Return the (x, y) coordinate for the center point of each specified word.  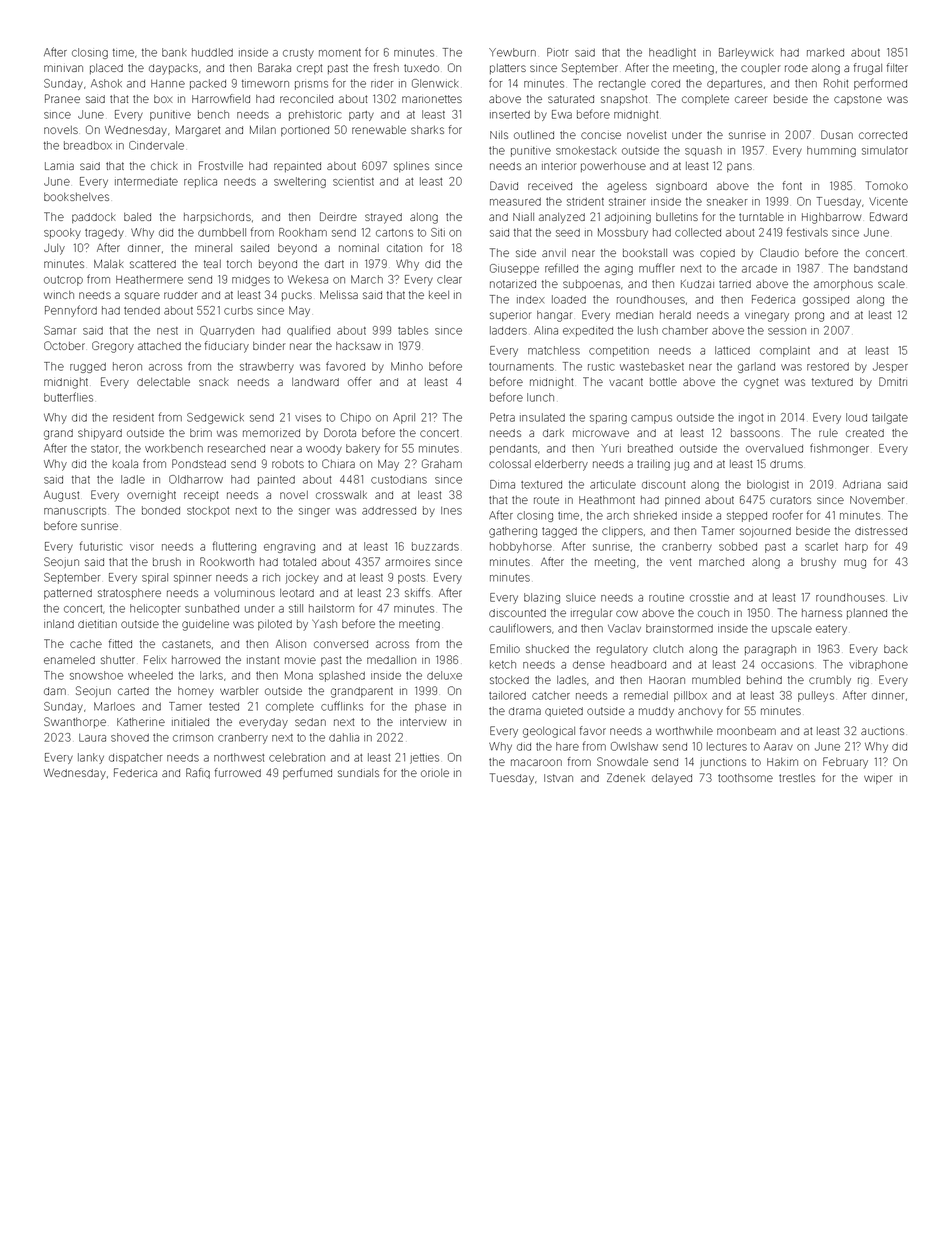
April (404, 418)
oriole (435, 773)
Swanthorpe (75, 722)
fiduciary (227, 347)
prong (809, 317)
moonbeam (746, 731)
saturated (571, 99)
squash (703, 151)
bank (174, 52)
